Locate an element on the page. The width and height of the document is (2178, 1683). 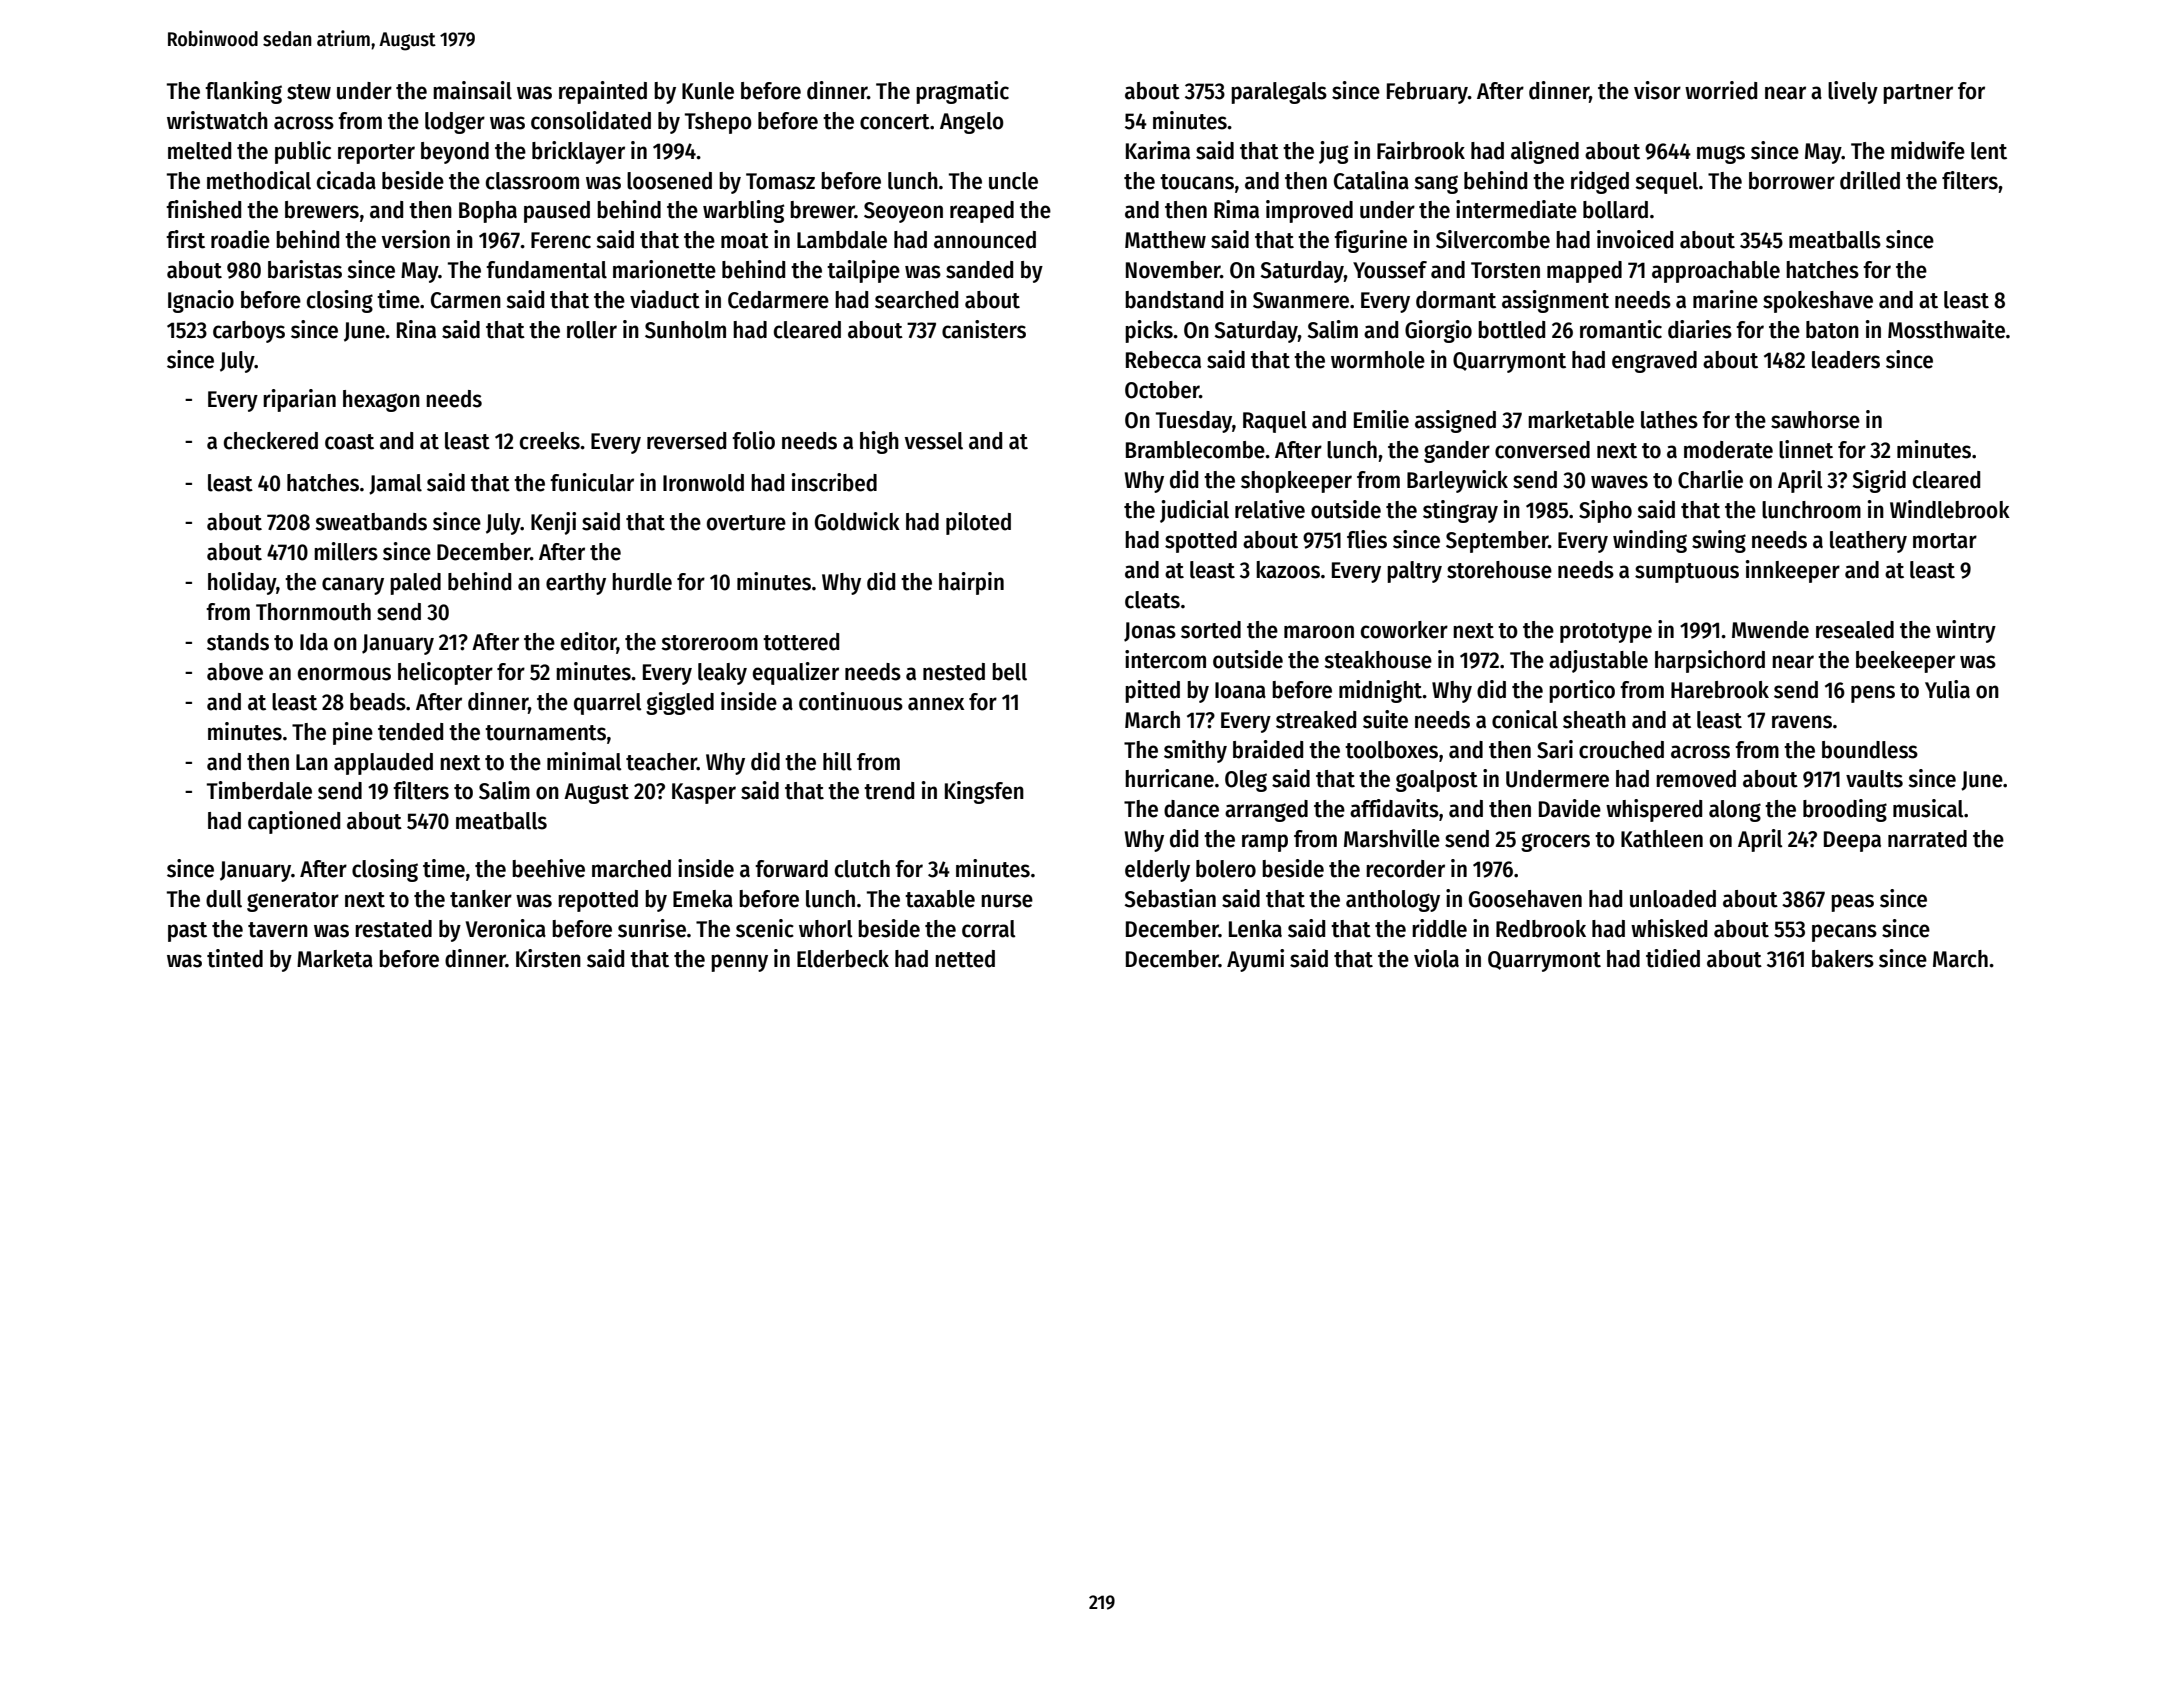
mainsail is located at coordinates (472, 90).
